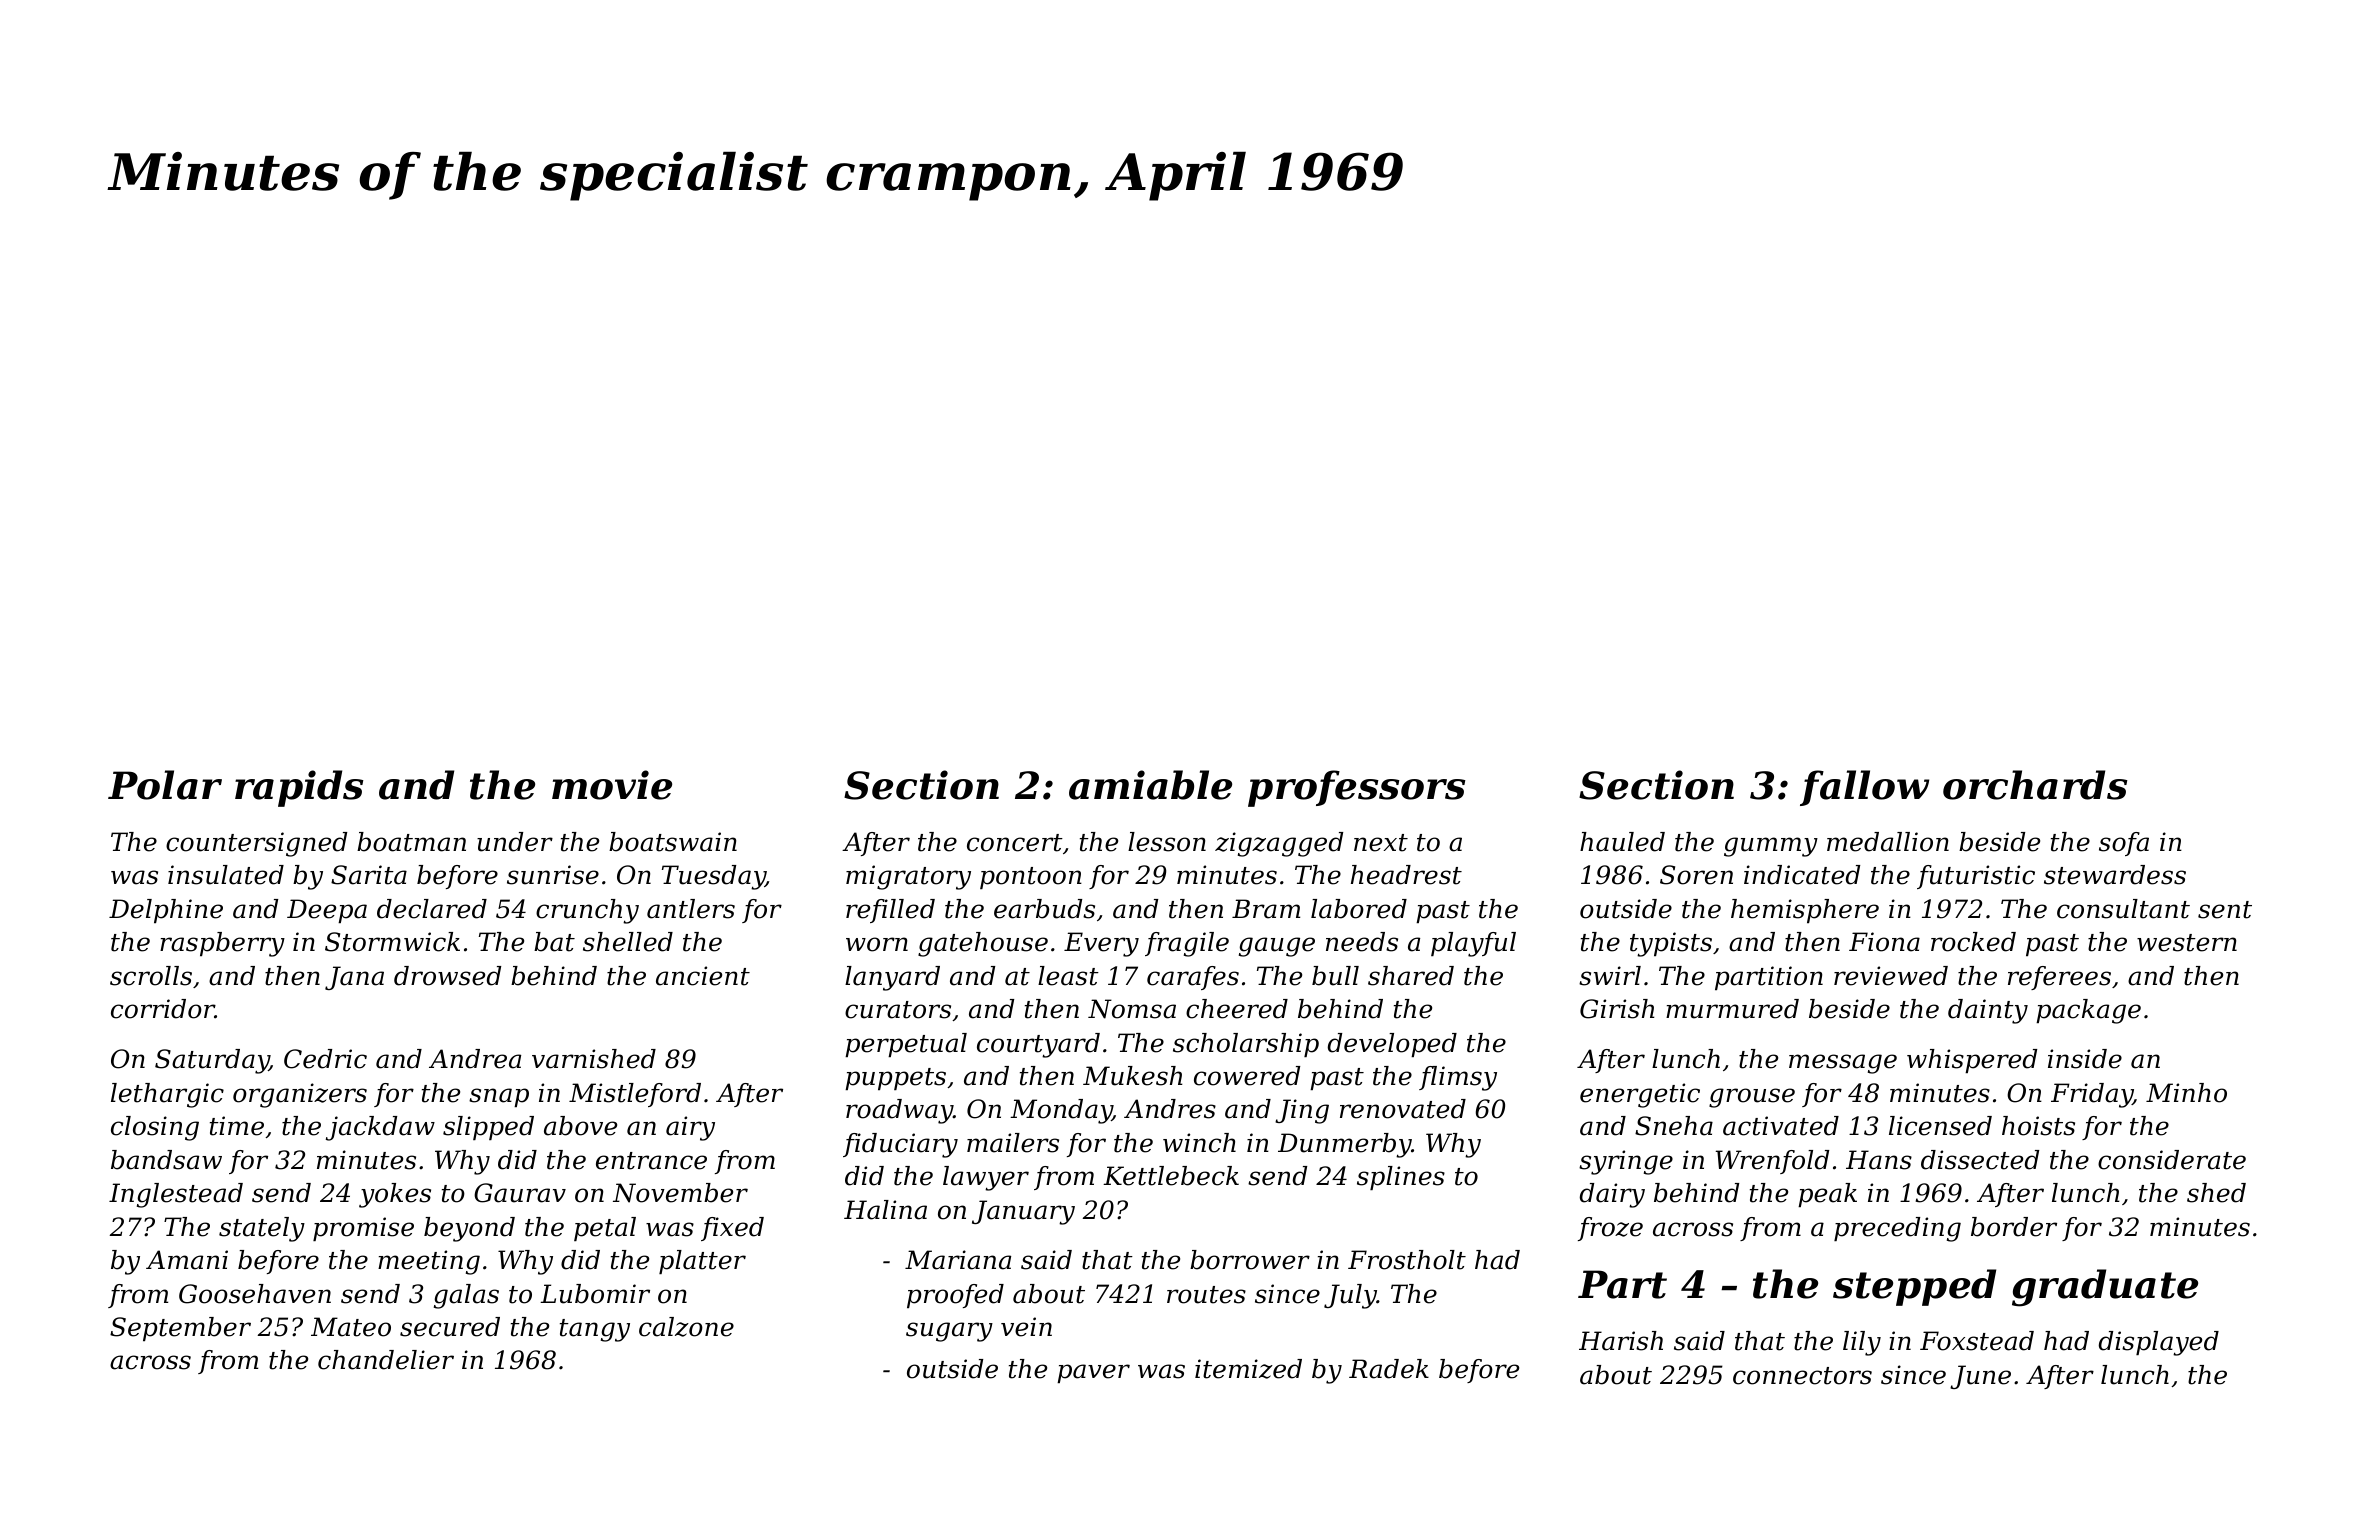 The image size is (2370, 1533). What do you see at coordinates (908, 877) in the document?
I see `migratory` at bounding box center [908, 877].
